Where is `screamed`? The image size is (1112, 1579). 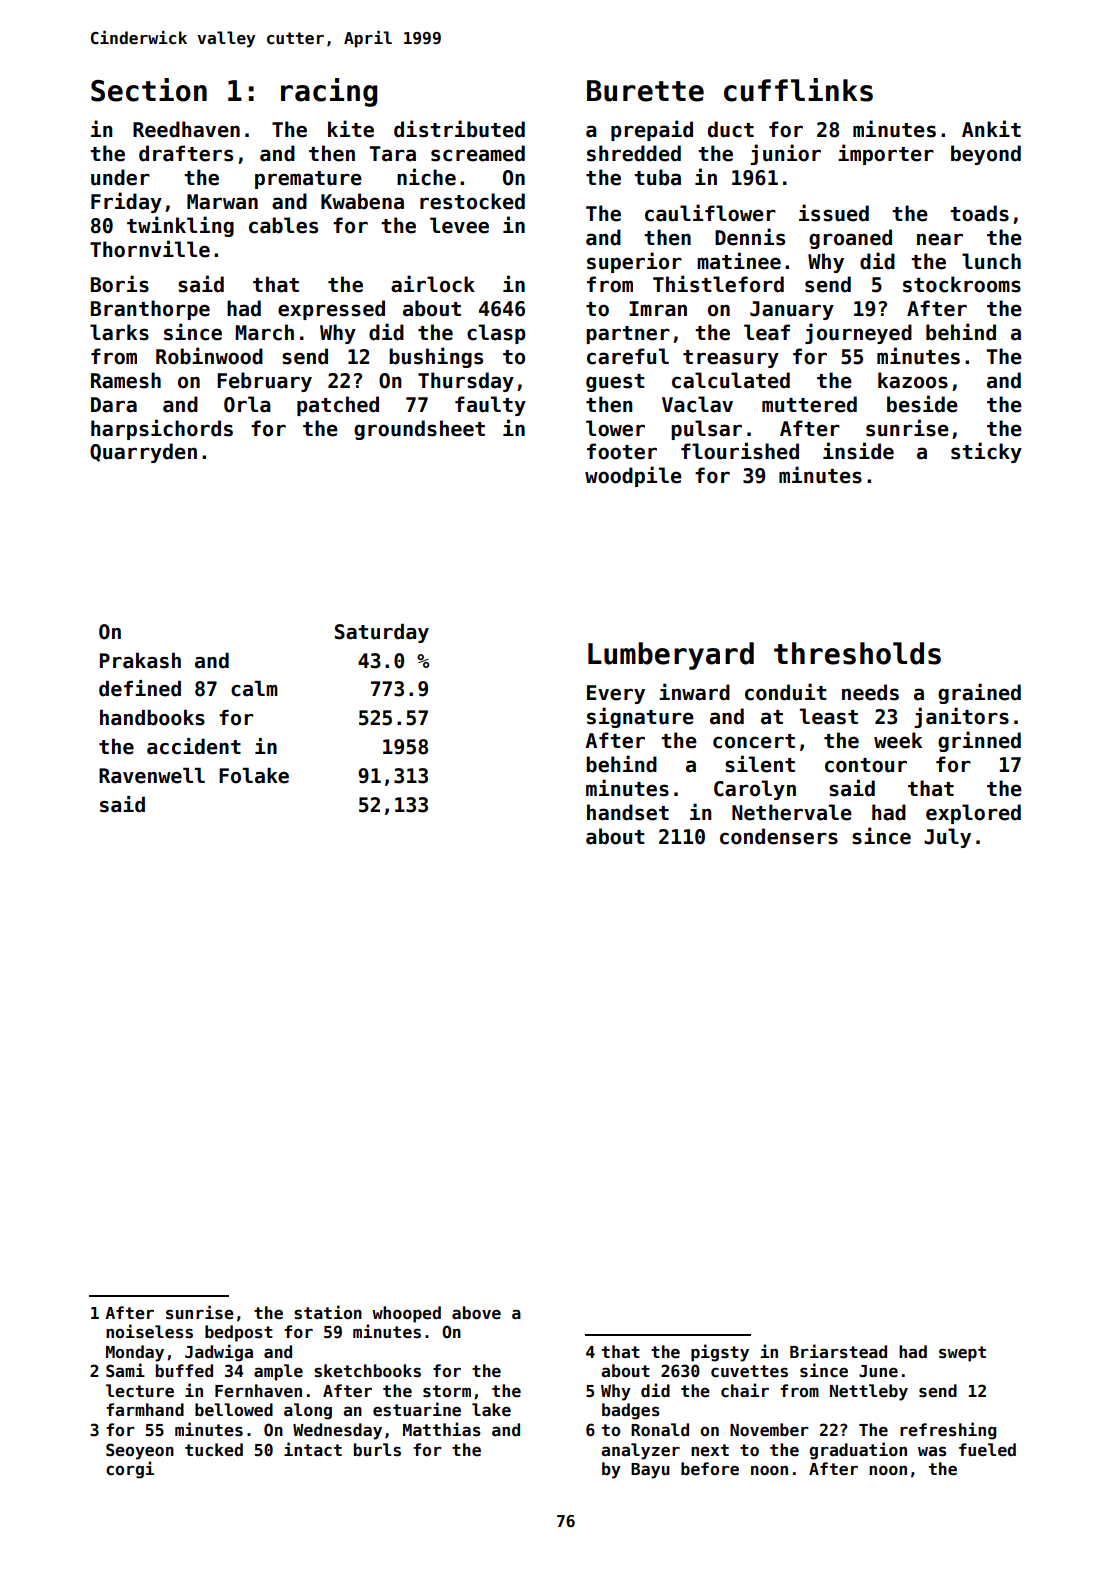 screamed is located at coordinates (478, 153).
